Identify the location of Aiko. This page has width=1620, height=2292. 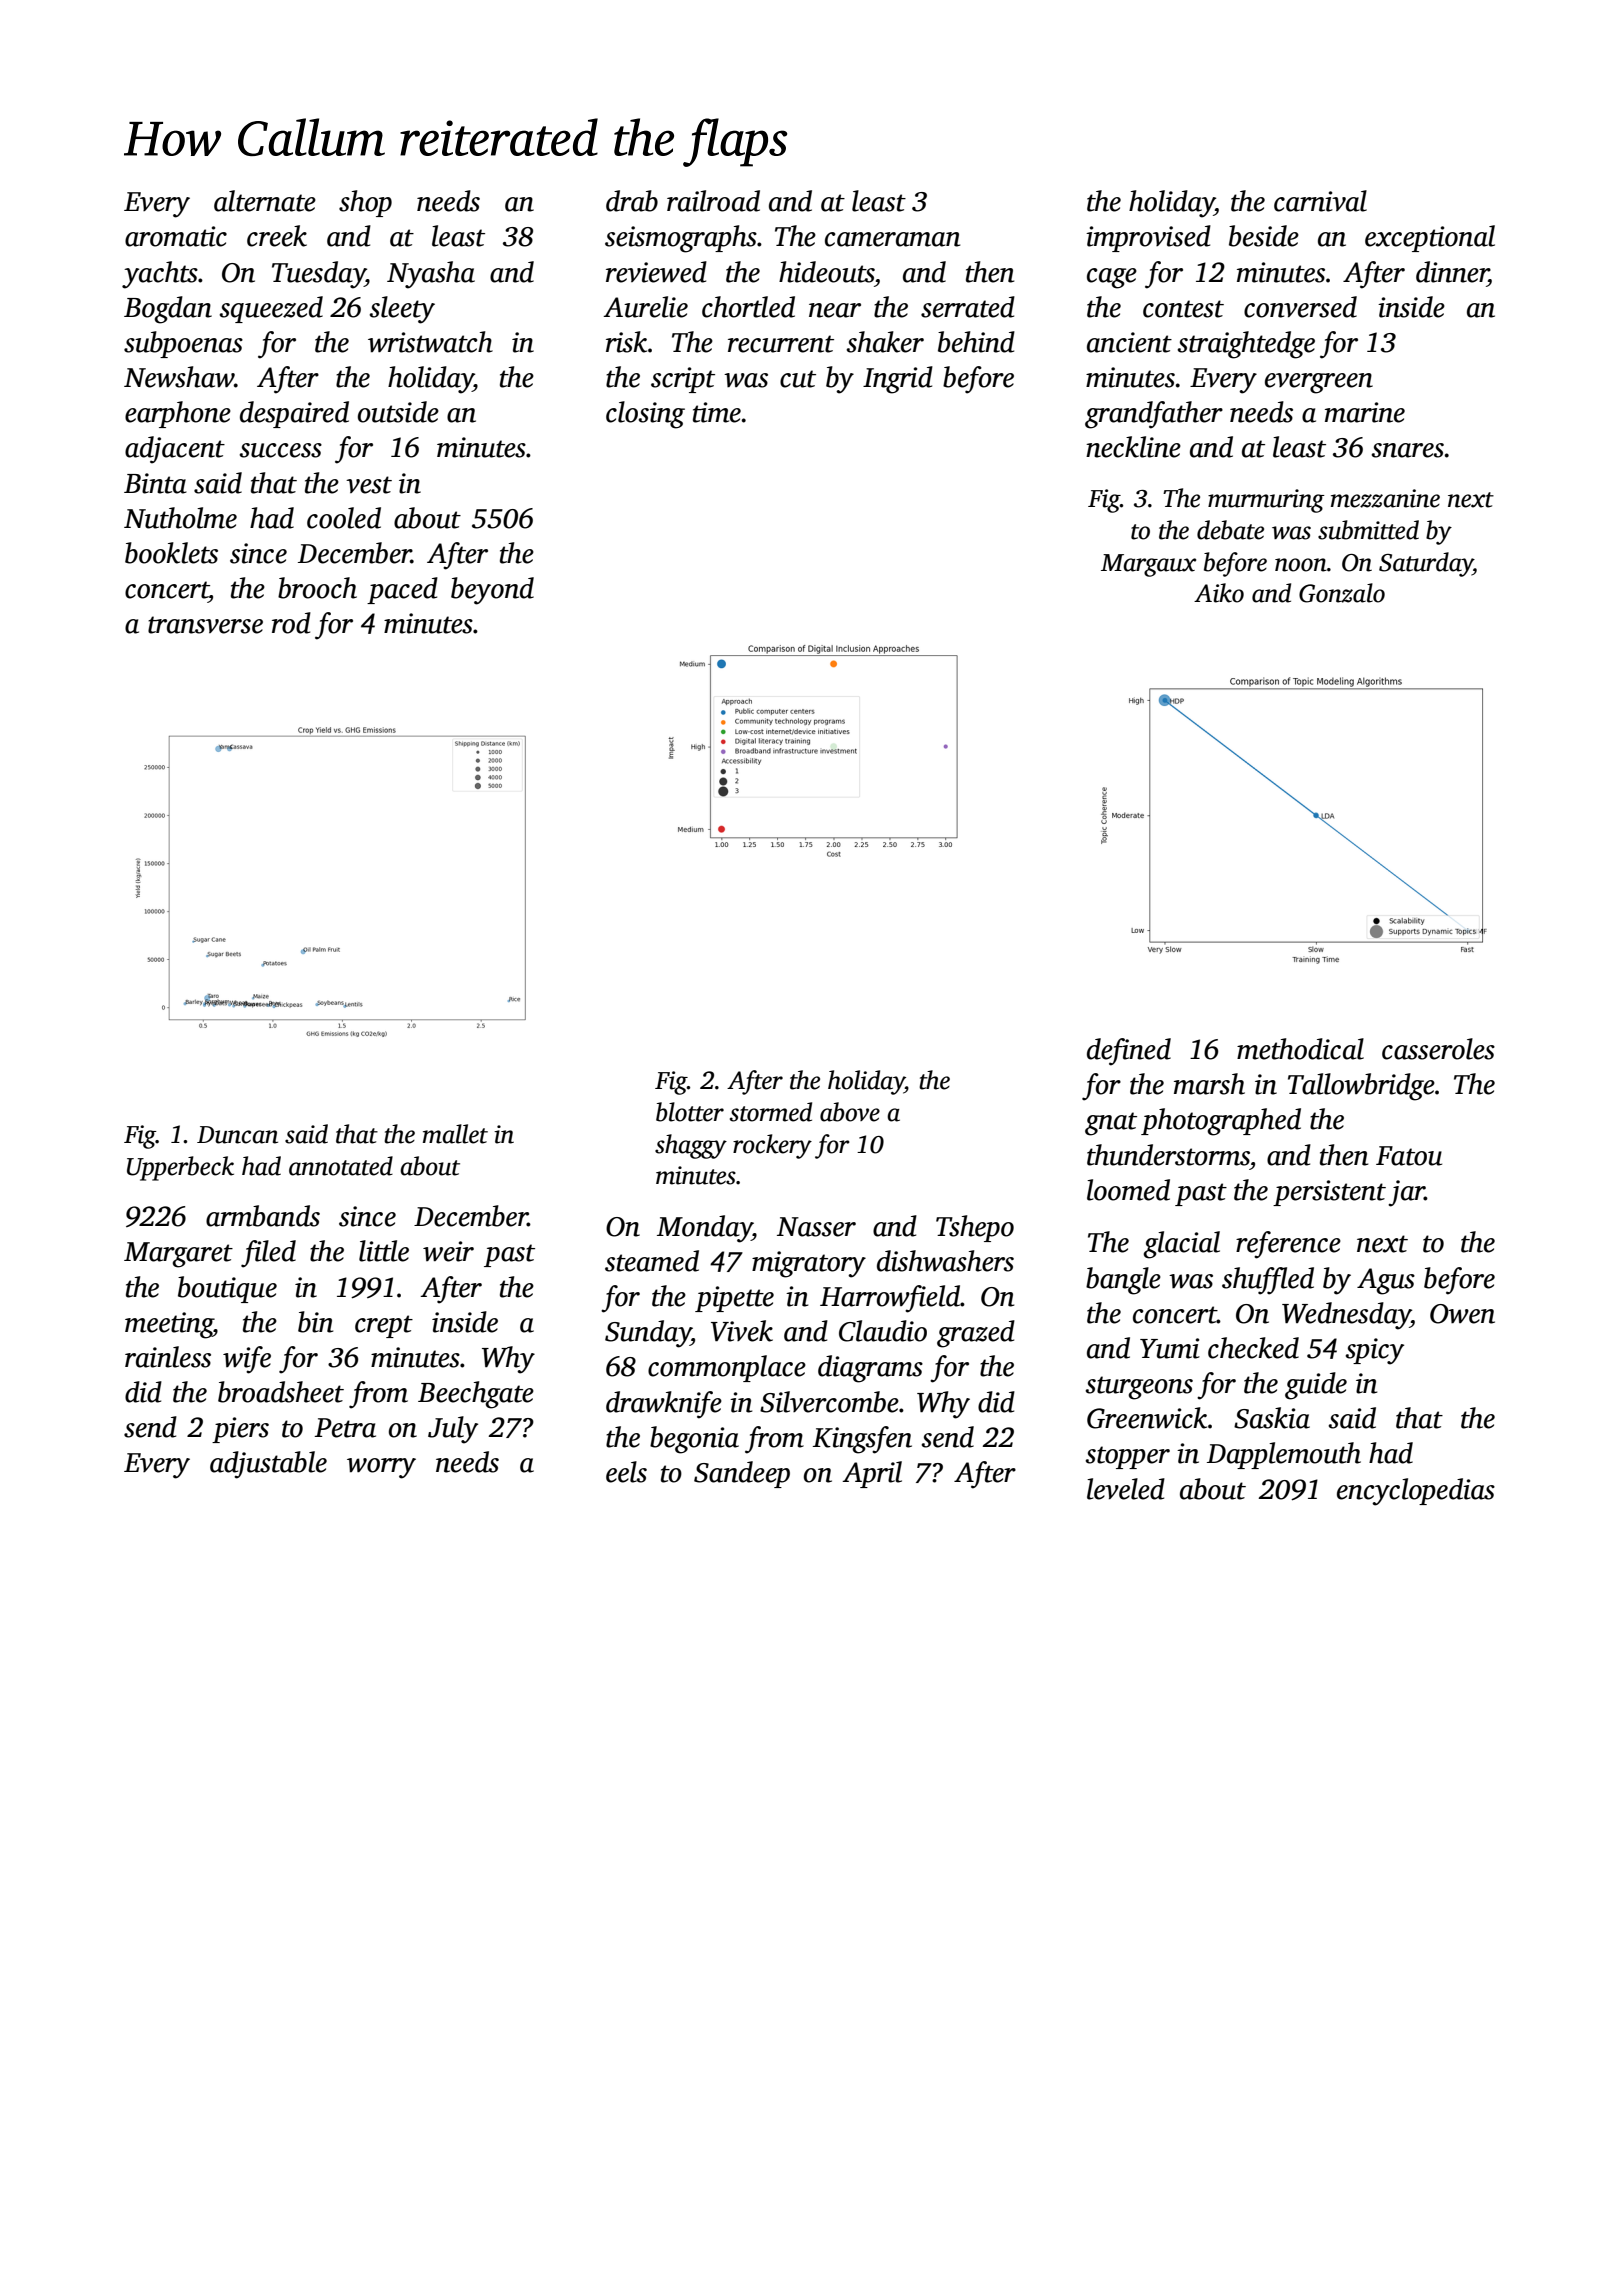
(1219, 593).
